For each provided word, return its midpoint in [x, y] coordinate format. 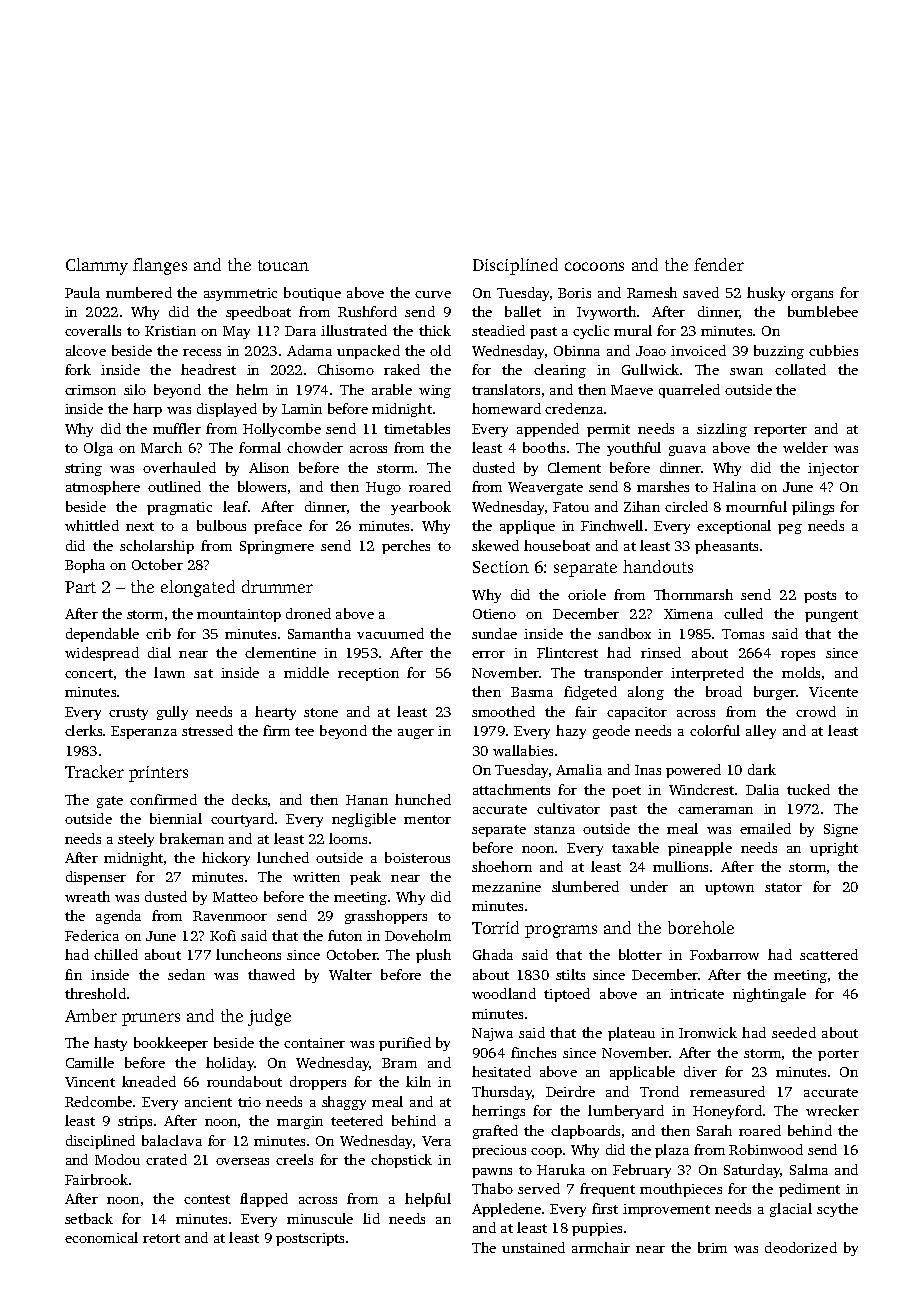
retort [161, 1238]
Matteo [235, 897]
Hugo [383, 488]
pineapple [700, 849]
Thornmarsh [693, 594]
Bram [399, 1063]
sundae [494, 633]
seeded [794, 1032]
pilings [813, 508]
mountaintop [239, 615]
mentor [427, 819]
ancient [208, 1102]
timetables [417, 428]
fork [78, 369]
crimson [90, 390]
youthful [634, 449]
